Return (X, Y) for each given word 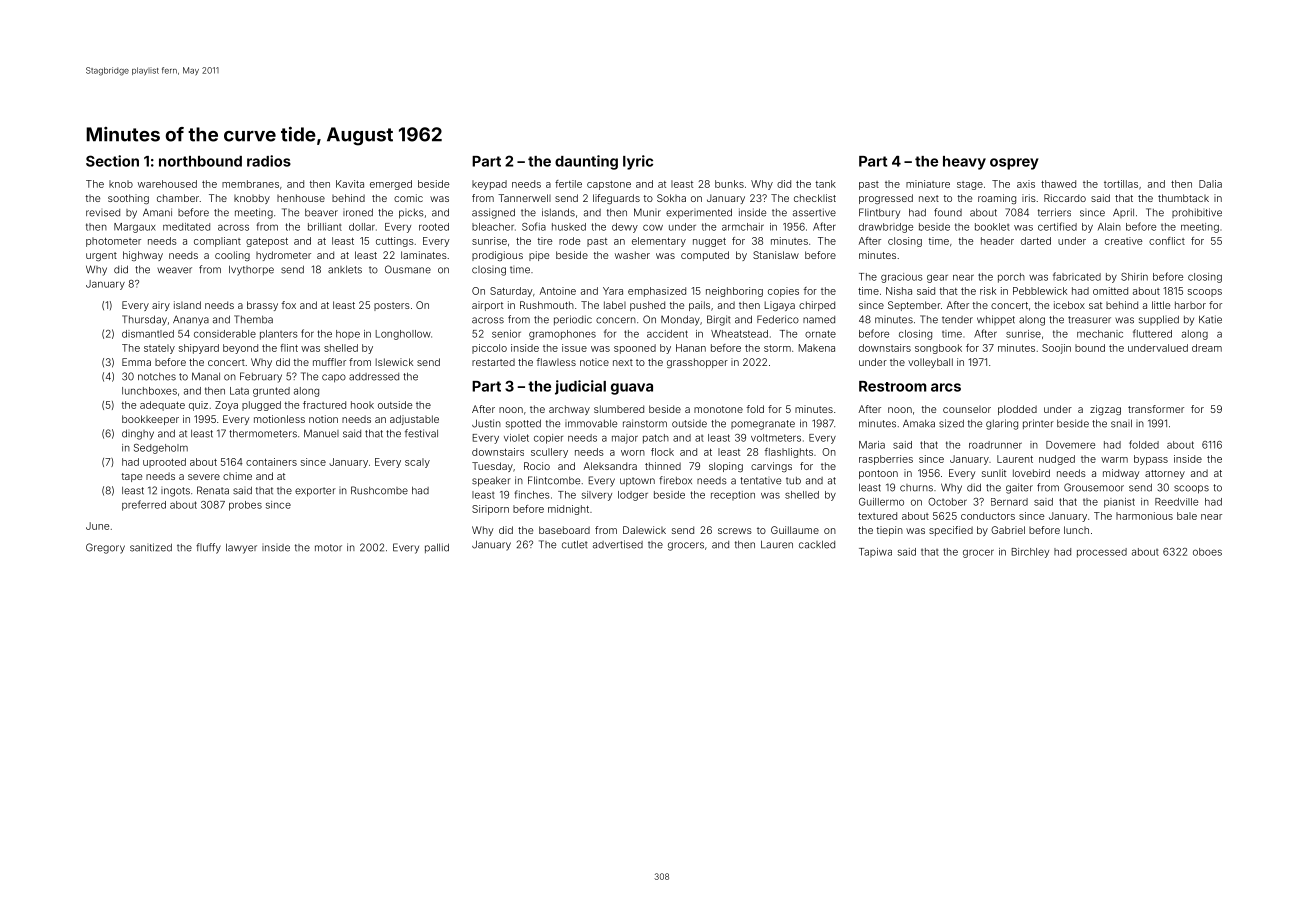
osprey (1014, 164)
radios (269, 161)
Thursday (144, 320)
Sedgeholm (161, 449)
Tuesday (492, 467)
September (914, 306)
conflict (1167, 241)
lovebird (1031, 473)
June (98, 526)
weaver (174, 270)
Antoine (558, 291)
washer (632, 255)
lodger (633, 496)
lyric (638, 162)
